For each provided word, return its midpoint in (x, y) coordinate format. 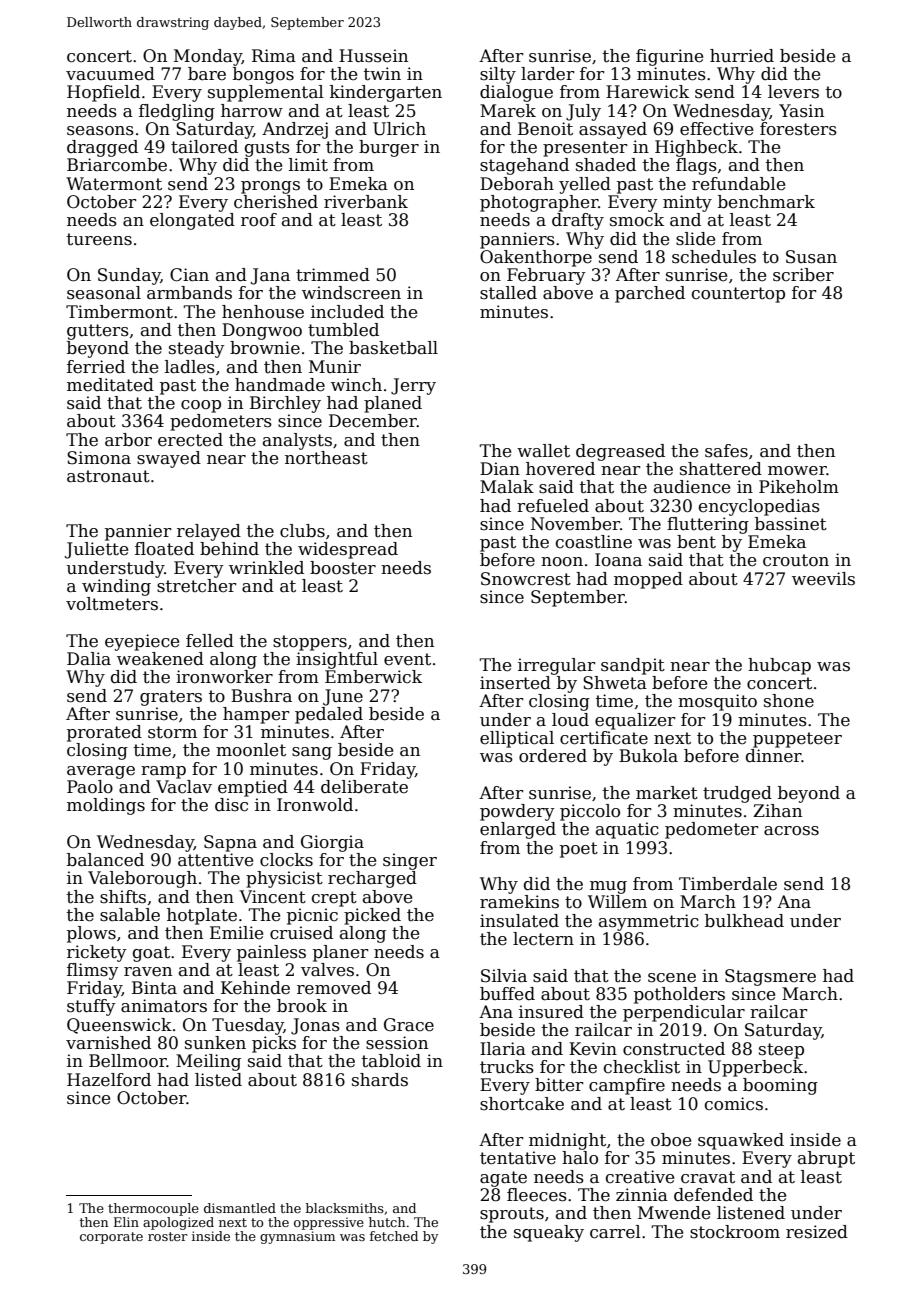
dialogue (516, 93)
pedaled (329, 715)
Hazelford (109, 1080)
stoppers (310, 643)
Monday (208, 57)
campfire (627, 1086)
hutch (387, 1222)
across (791, 831)
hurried (742, 56)
